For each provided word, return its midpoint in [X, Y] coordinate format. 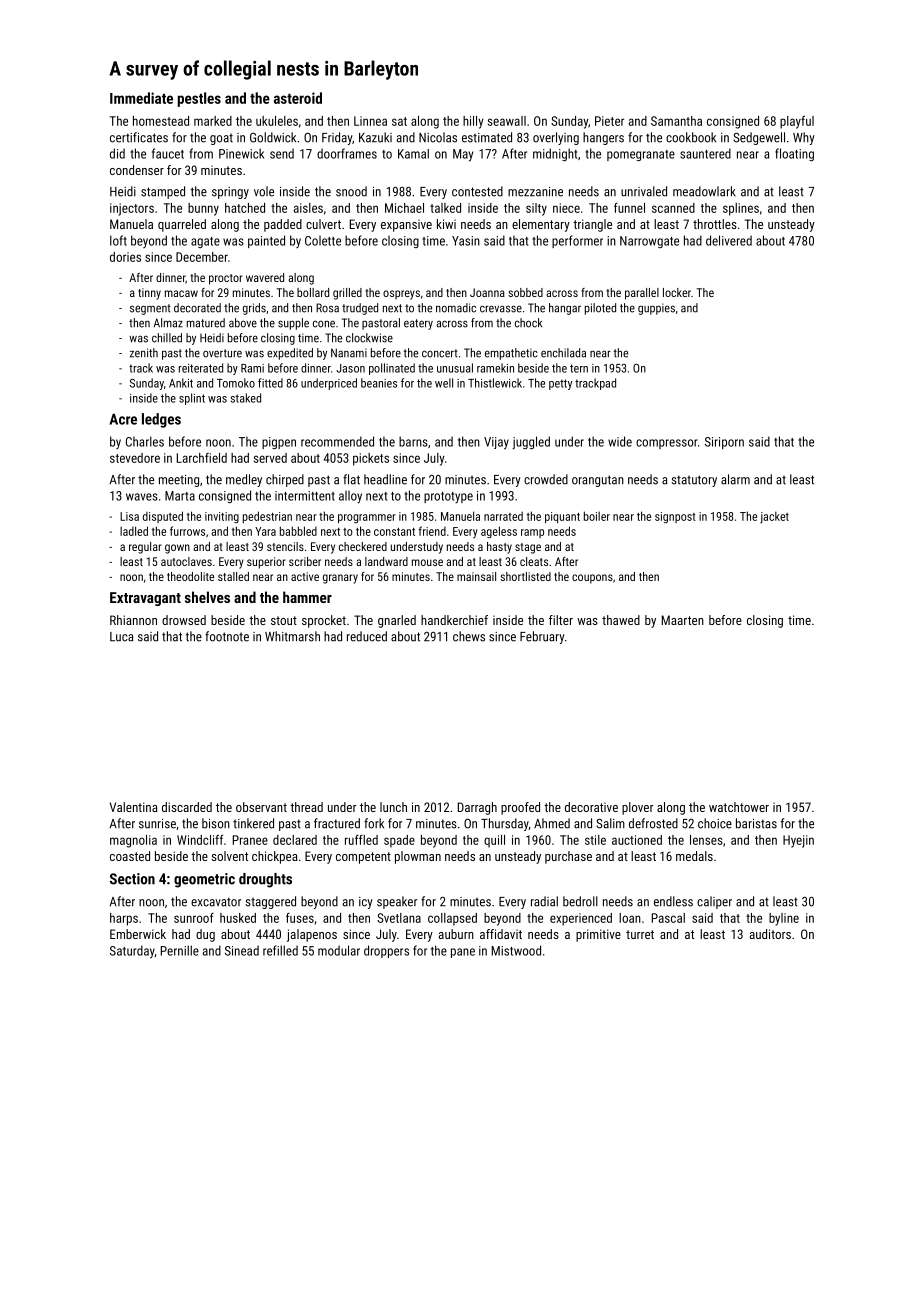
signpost [675, 518]
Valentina [134, 807]
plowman [418, 857]
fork [374, 823]
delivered [729, 240]
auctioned [637, 840]
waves [142, 497]
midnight [555, 154]
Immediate [141, 98]
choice [715, 823]
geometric [204, 880]
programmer [367, 518]
